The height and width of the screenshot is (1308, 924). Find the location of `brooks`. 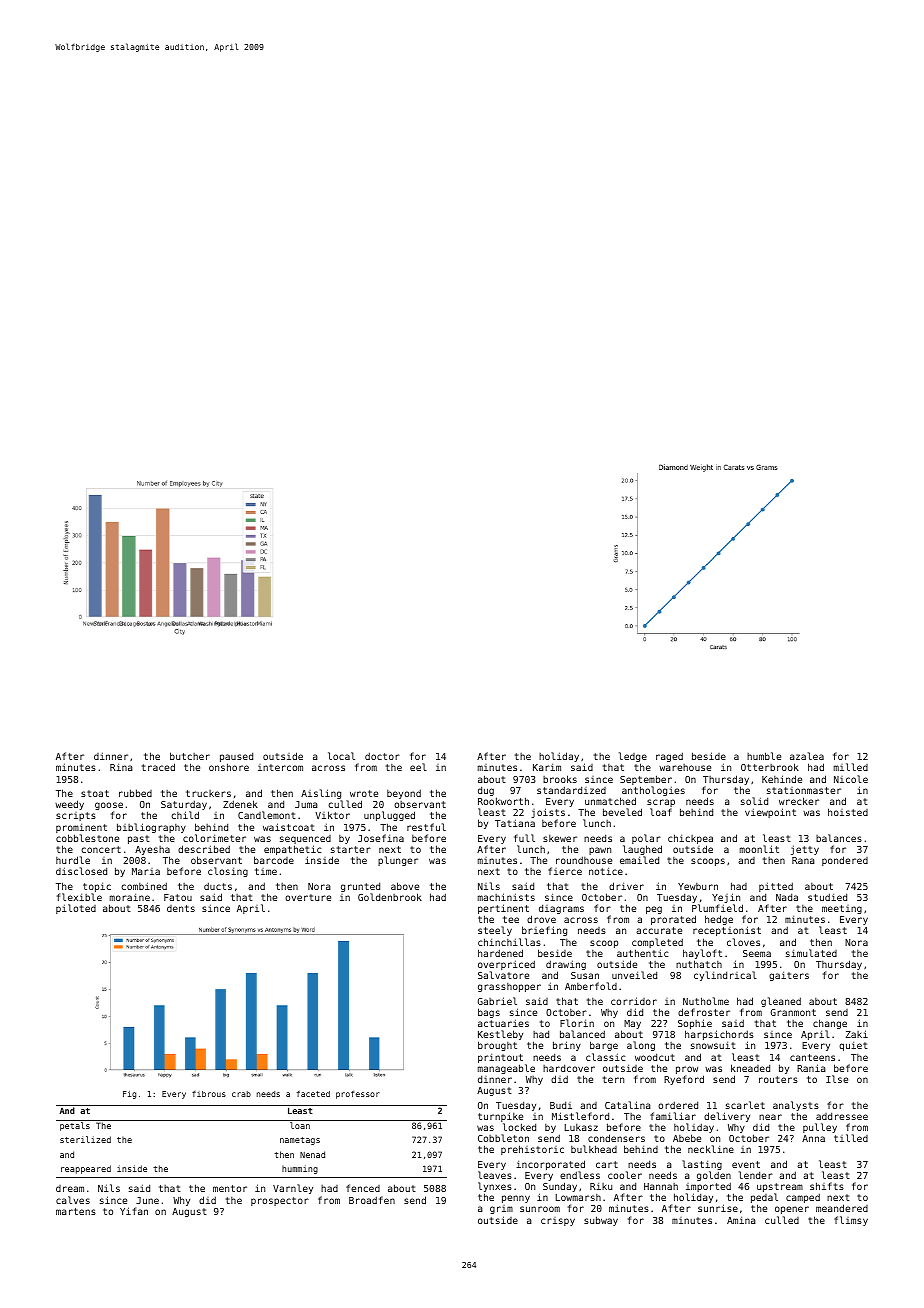

brooks is located at coordinates (560, 779).
